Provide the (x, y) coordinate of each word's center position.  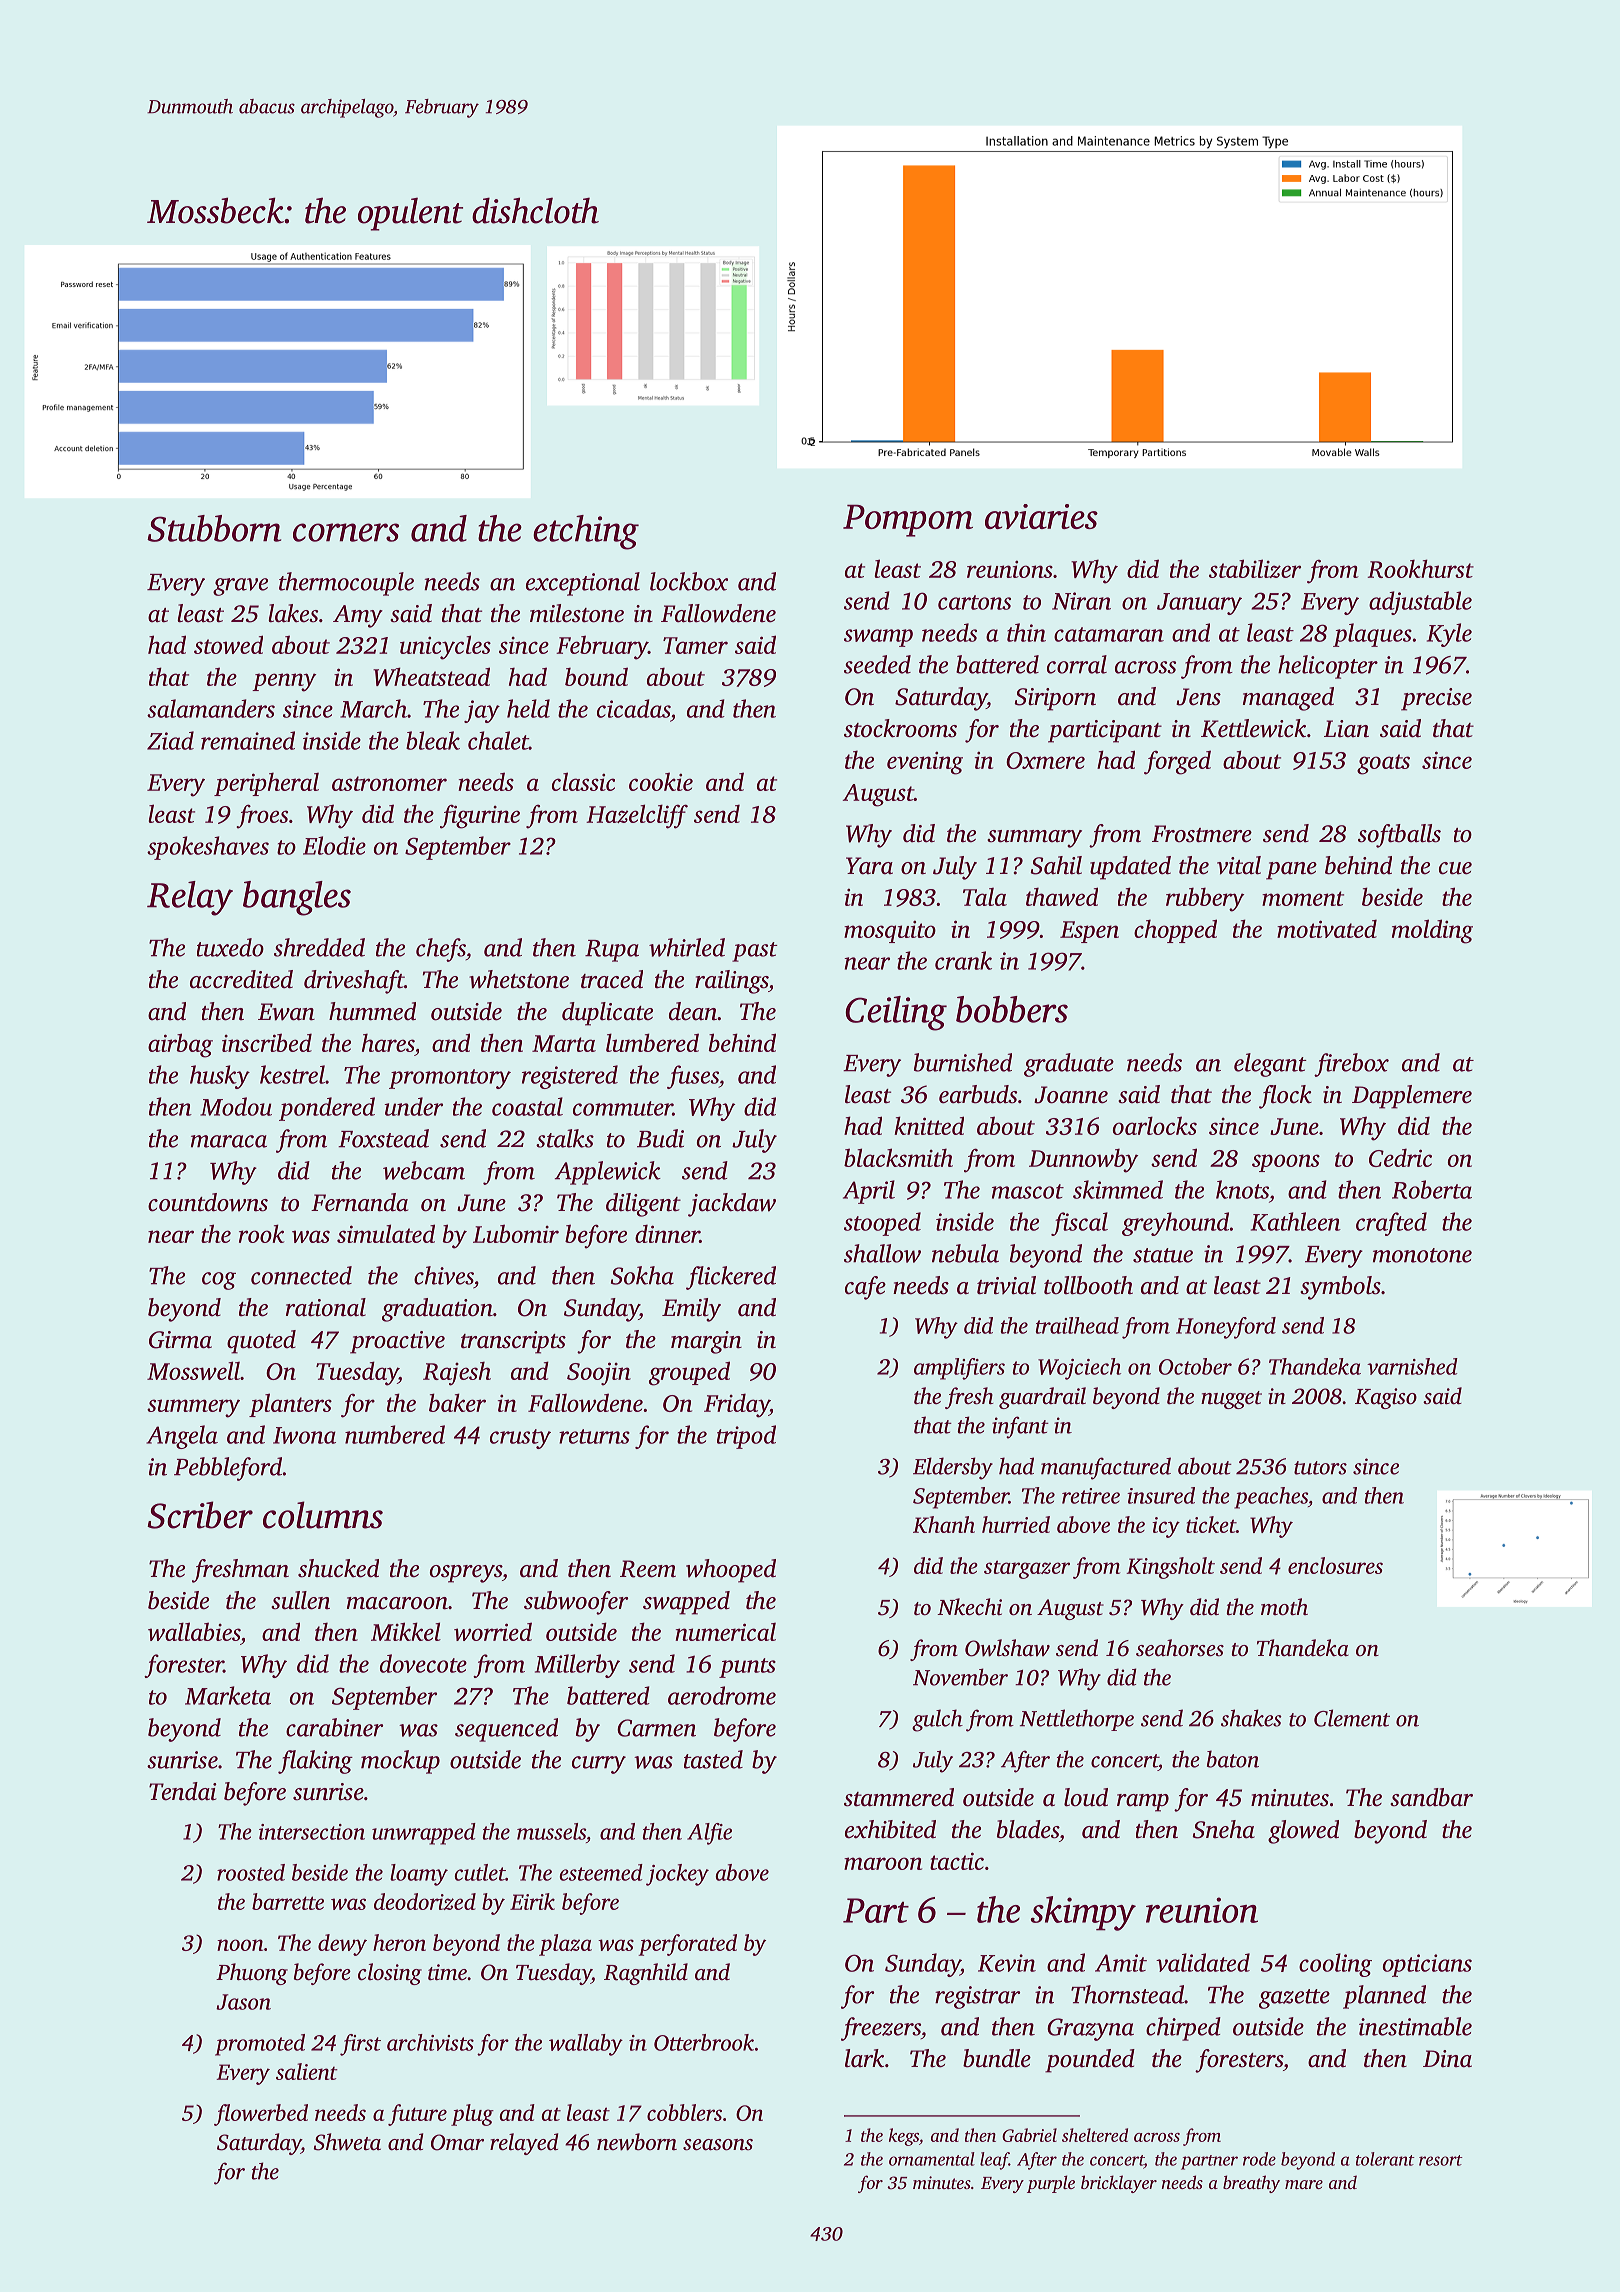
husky (220, 1077)
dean (693, 1011)
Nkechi (969, 1607)
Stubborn (214, 528)
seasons (718, 2145)
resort (1441, 2160)
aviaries (1041, 516)
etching (586, 532)
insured (1161, 1495)
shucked (338, 1568)
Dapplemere (1412, 1097)
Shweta (347, 2142)
